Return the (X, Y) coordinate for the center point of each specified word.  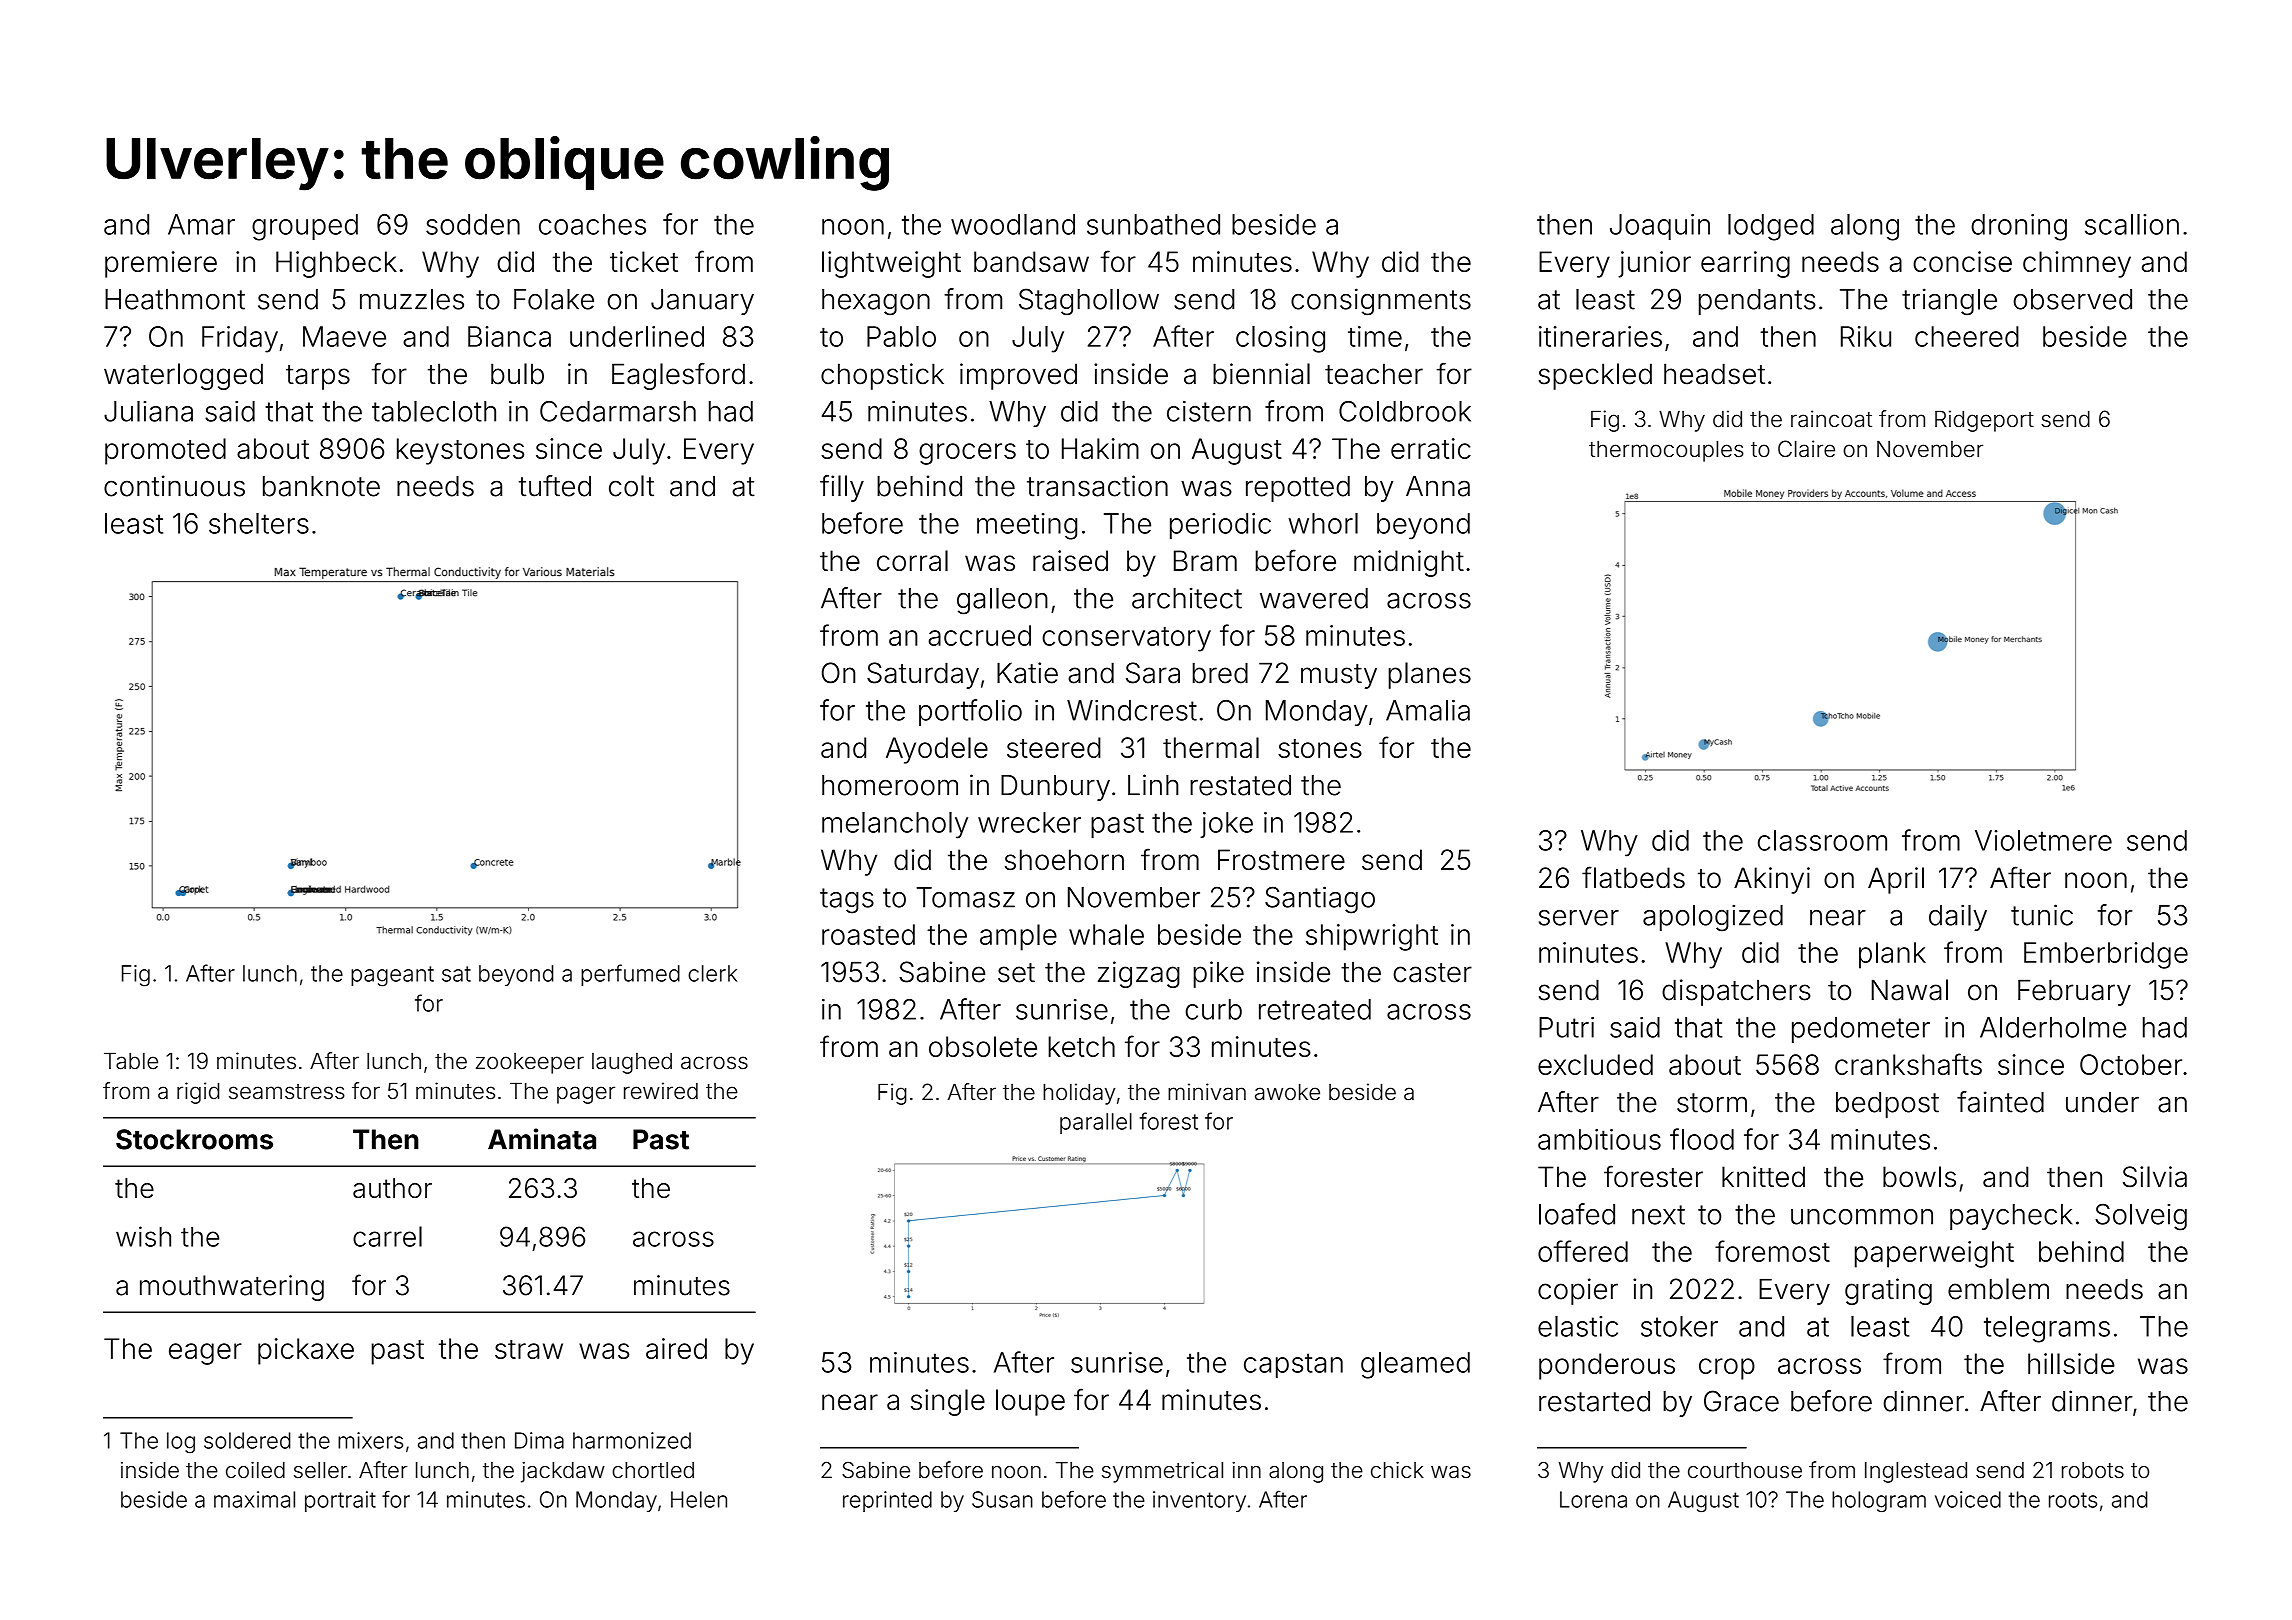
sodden (473, 224)
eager (205, 1354)
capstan (1293, 1365)
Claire (1806, 449)
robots (2093, 1470)
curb (1213, 1009)
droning (2019, 227)
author (392, 1188)
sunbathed (1153, 224)
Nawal (1910, 990)
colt (631, 486)
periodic (1220, 526)
